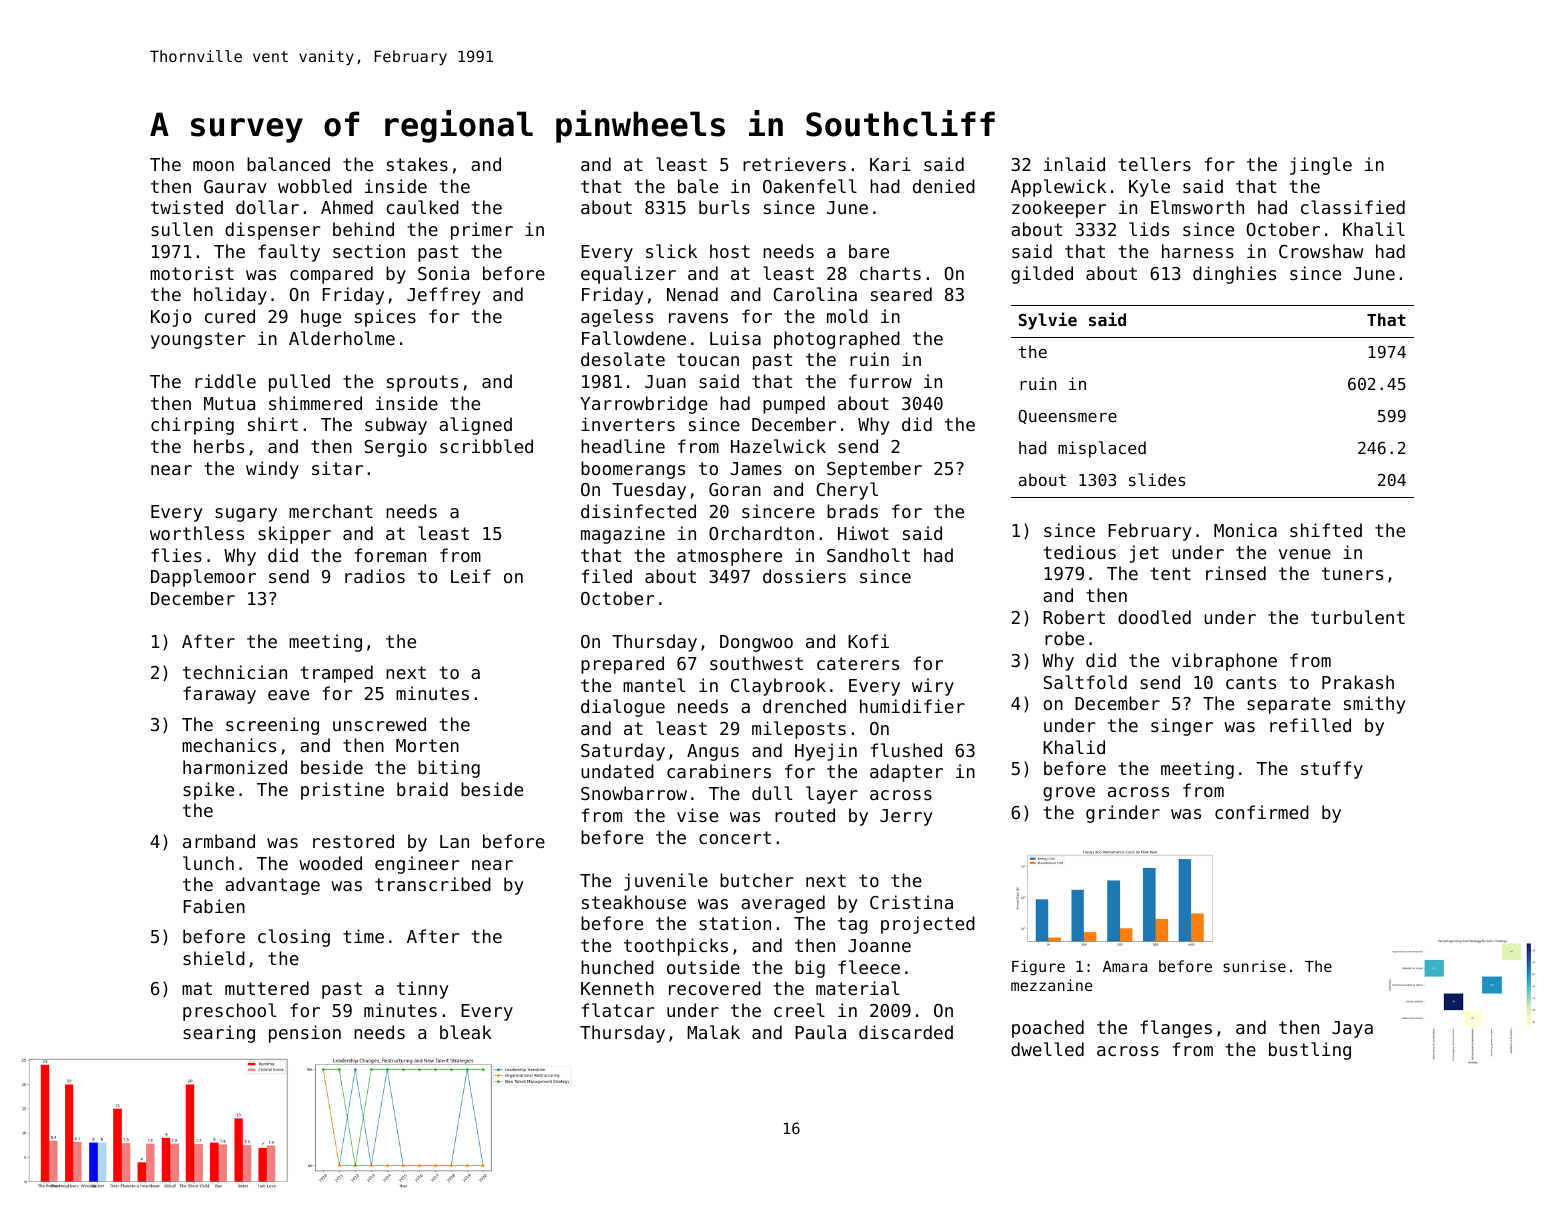  I want to click on tinny, so click(423, 990).
